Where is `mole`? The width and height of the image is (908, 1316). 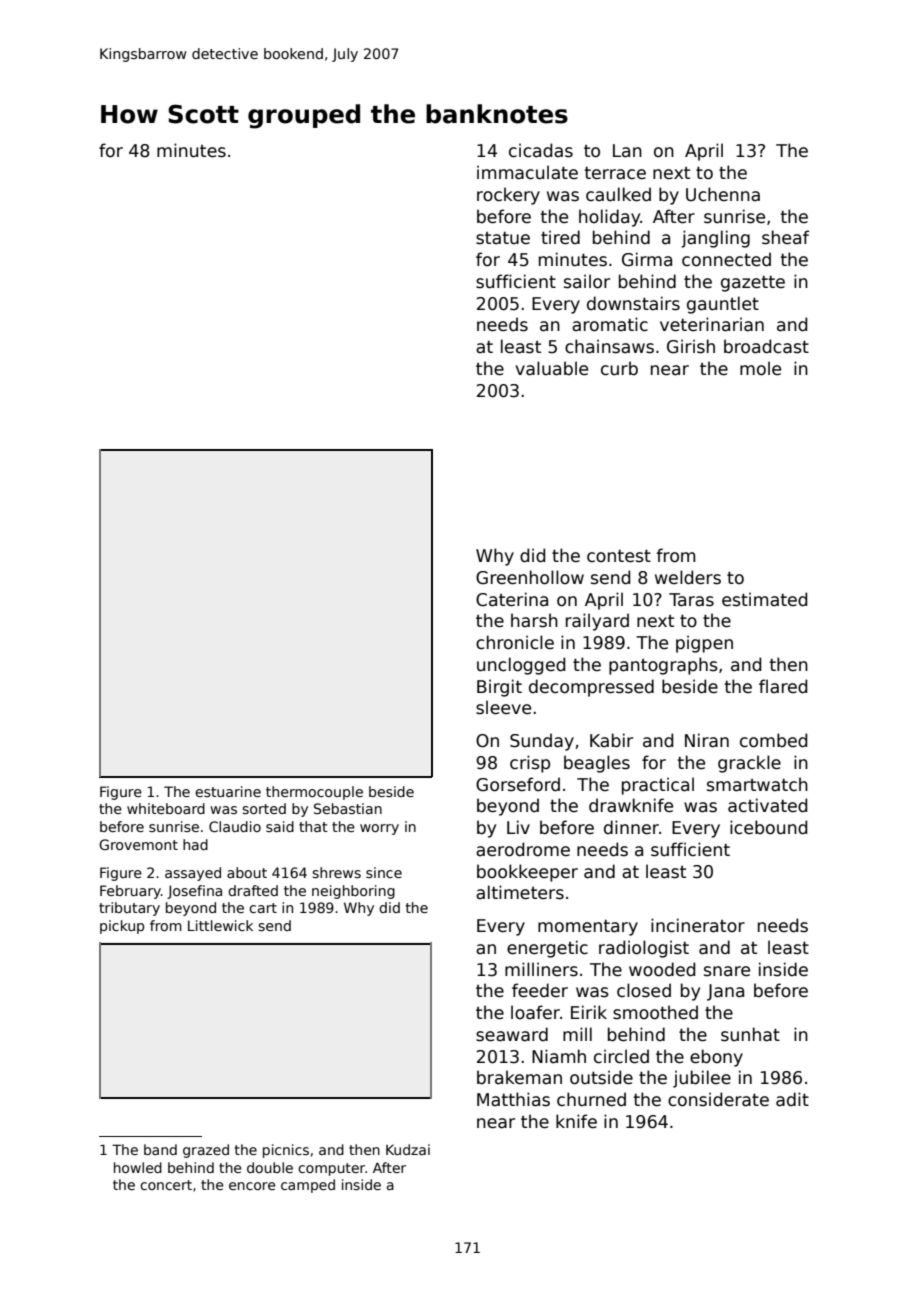
mole is located at coordinates (760, 368).
